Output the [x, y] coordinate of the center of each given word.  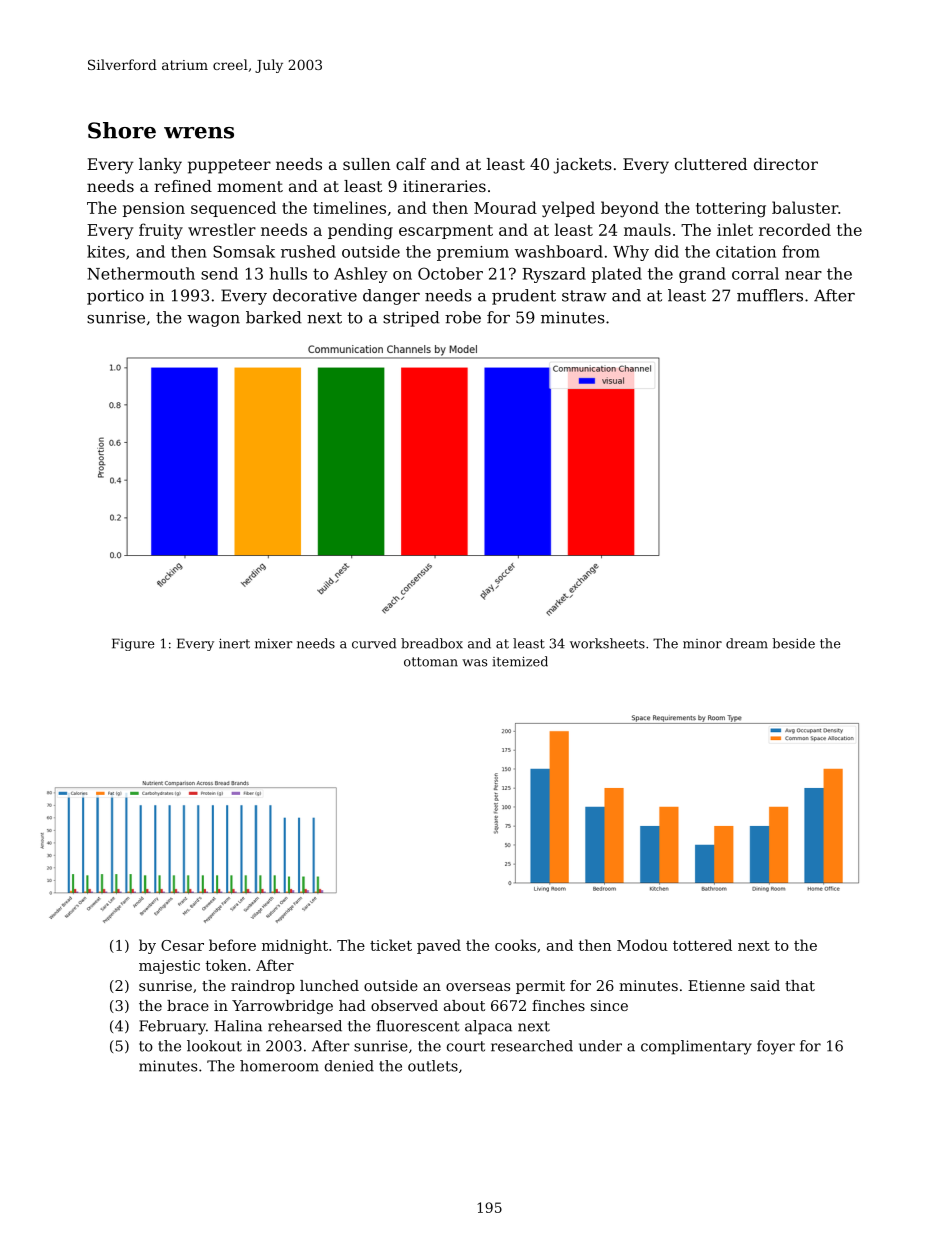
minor [702, 644]
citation [746, 252]
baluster [805, 207]
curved [374, 643]
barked [274, 317]
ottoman [431, 662]
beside [793, 643]
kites [106, 251]
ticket [391, 945]
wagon [213, 321]
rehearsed [305, 1026]
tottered [702, 945]
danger [391, 297]
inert [234, 643]
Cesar [182, 945]
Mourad [505, 207]
